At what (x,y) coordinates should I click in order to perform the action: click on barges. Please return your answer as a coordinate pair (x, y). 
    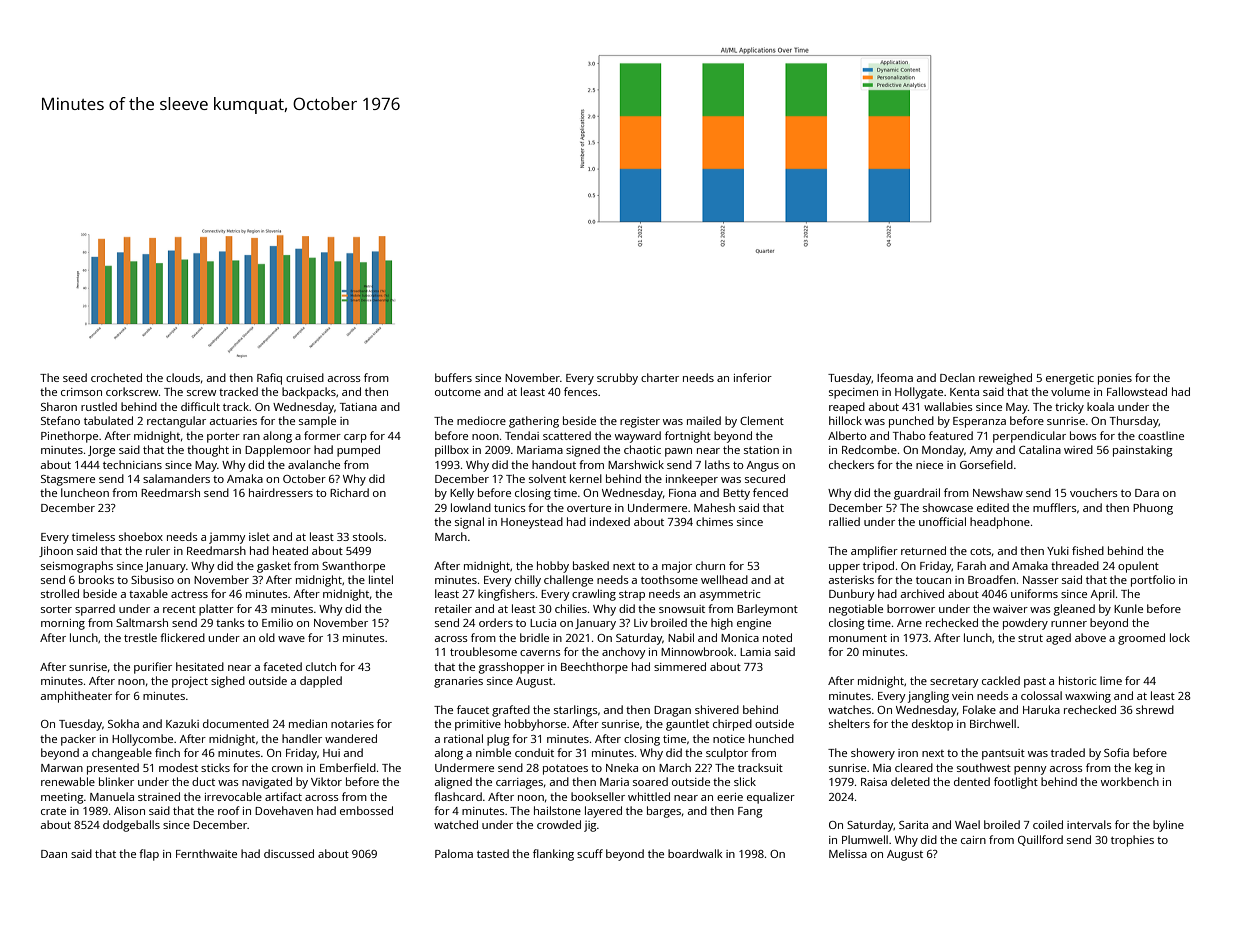
    Looking at the image, I should click on (664, 812).
